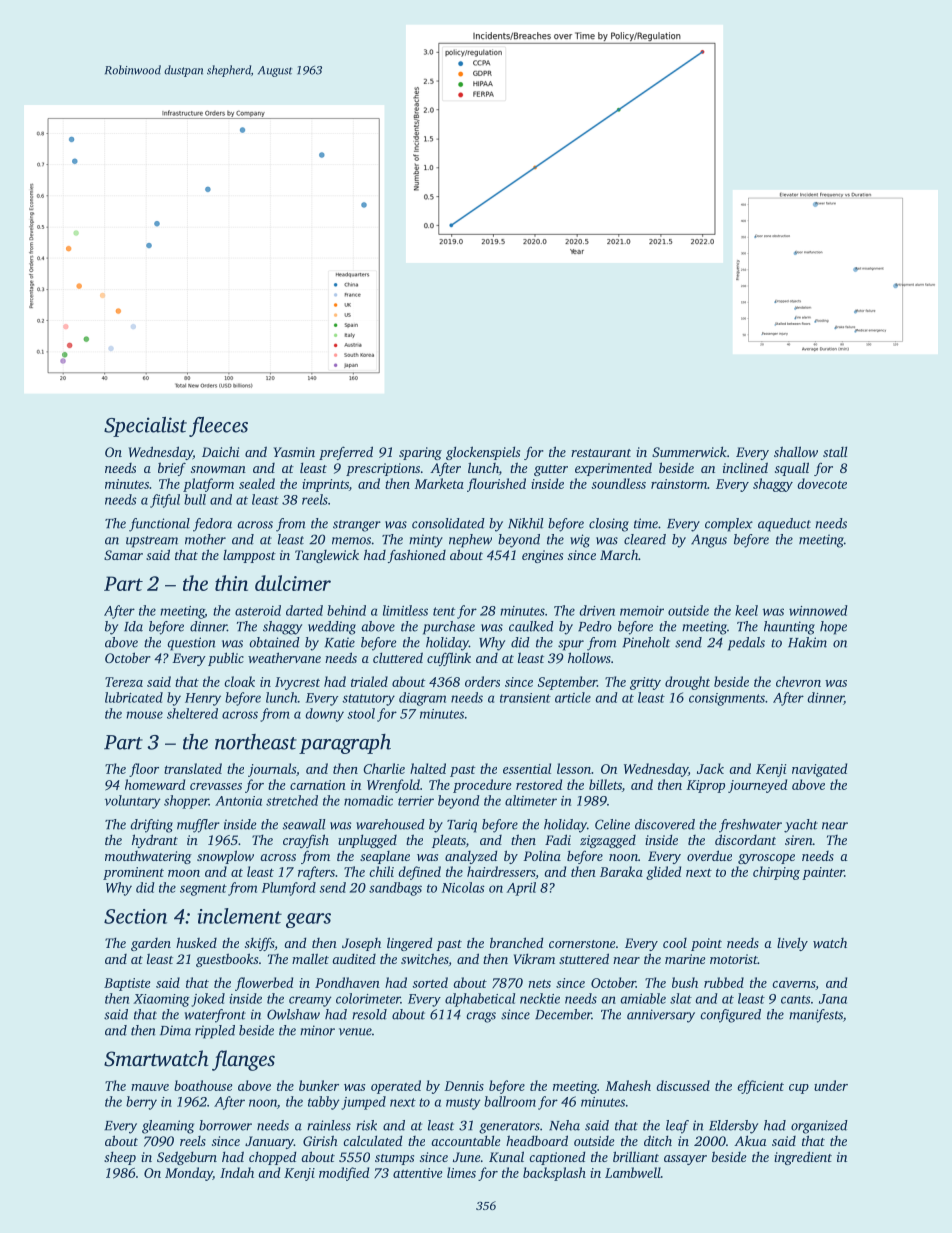  Describe the element at coordinates (633, 1172) in the screenshot. I see `Lambwell` at that location.
